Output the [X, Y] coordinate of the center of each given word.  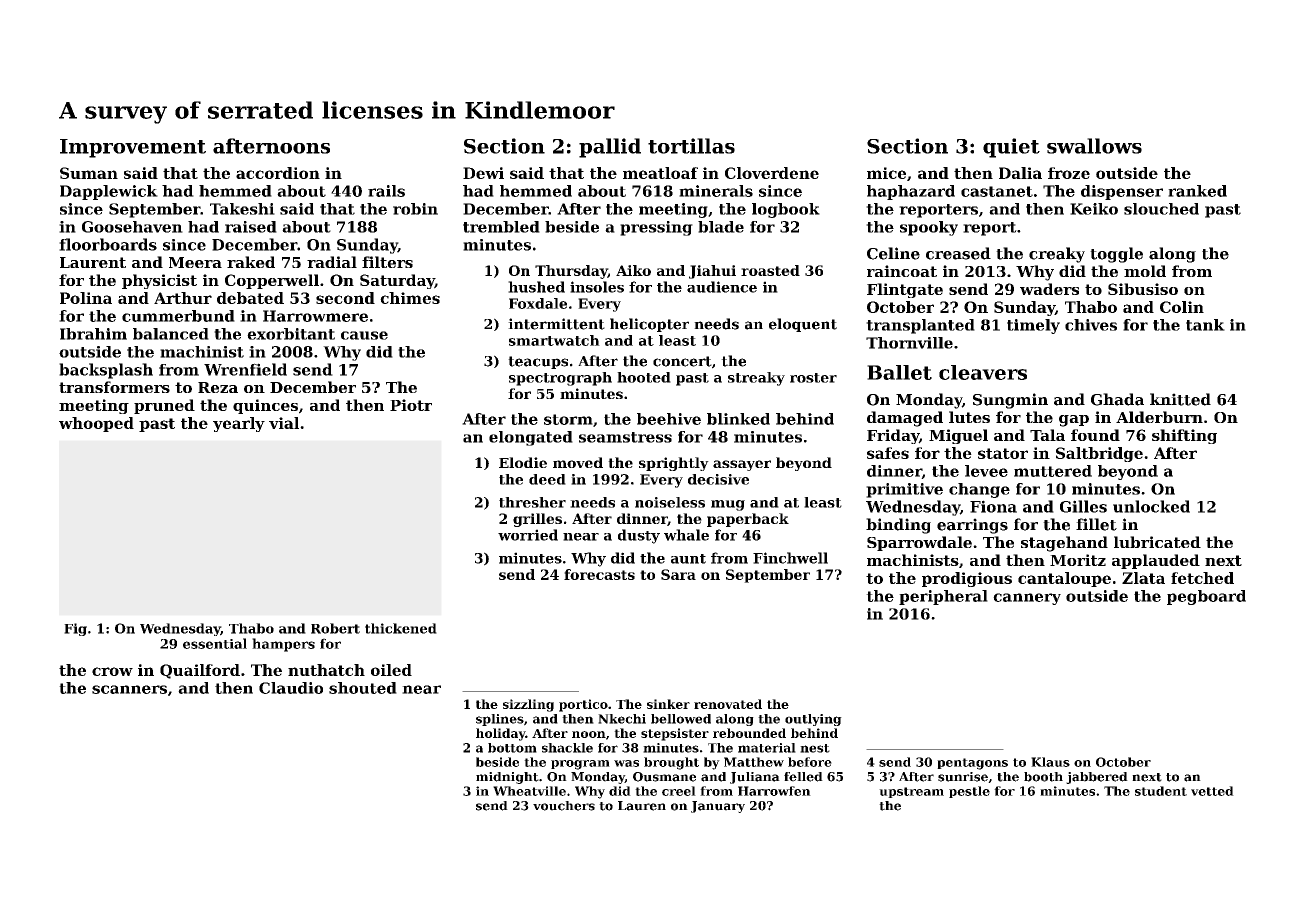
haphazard [911, 192]
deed [547, 479]
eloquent [803, 325]
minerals [716, 191]
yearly [239, 424]
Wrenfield [245, 369]
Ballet [899, 372]
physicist [159, 281]
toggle [1116, 255]
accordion [278, 173]
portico [583, 705]
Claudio [291, 688]
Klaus [1050, 762]
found [1095, 435]
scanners [129, 689]
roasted [770, 270]
